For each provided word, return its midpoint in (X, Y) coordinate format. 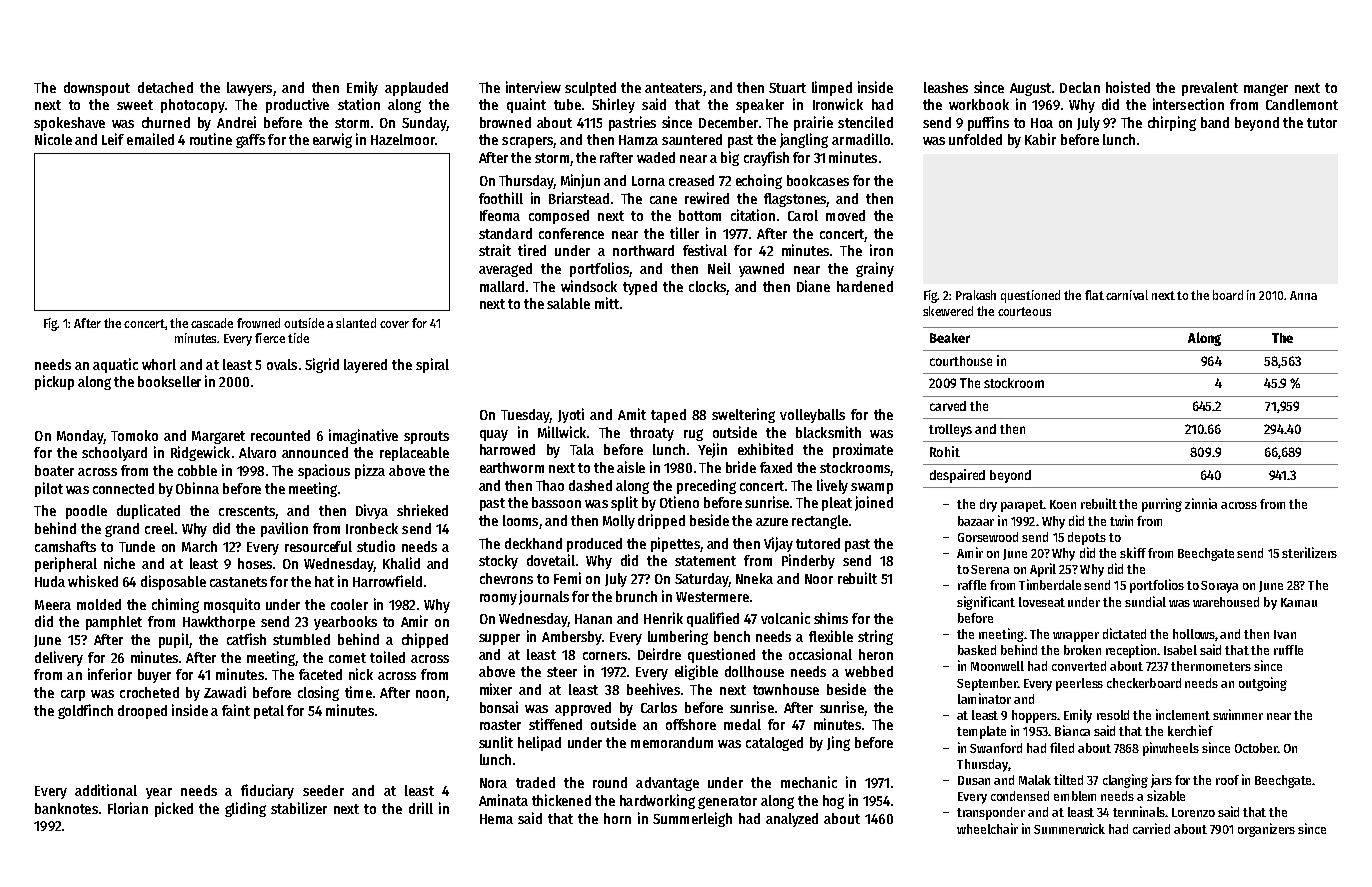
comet (347, 658)
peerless (1079, 684)
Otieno (679, 502)
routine (211, 139)
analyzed (792, 820)
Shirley (613, 105)
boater (54, 470)
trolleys (950, 430)
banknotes (66, 808)
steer (562, 672)
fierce (270, 338)
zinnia (1201, 503)
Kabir (1040, 139)
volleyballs (812, 416)
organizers (1266, 830)
